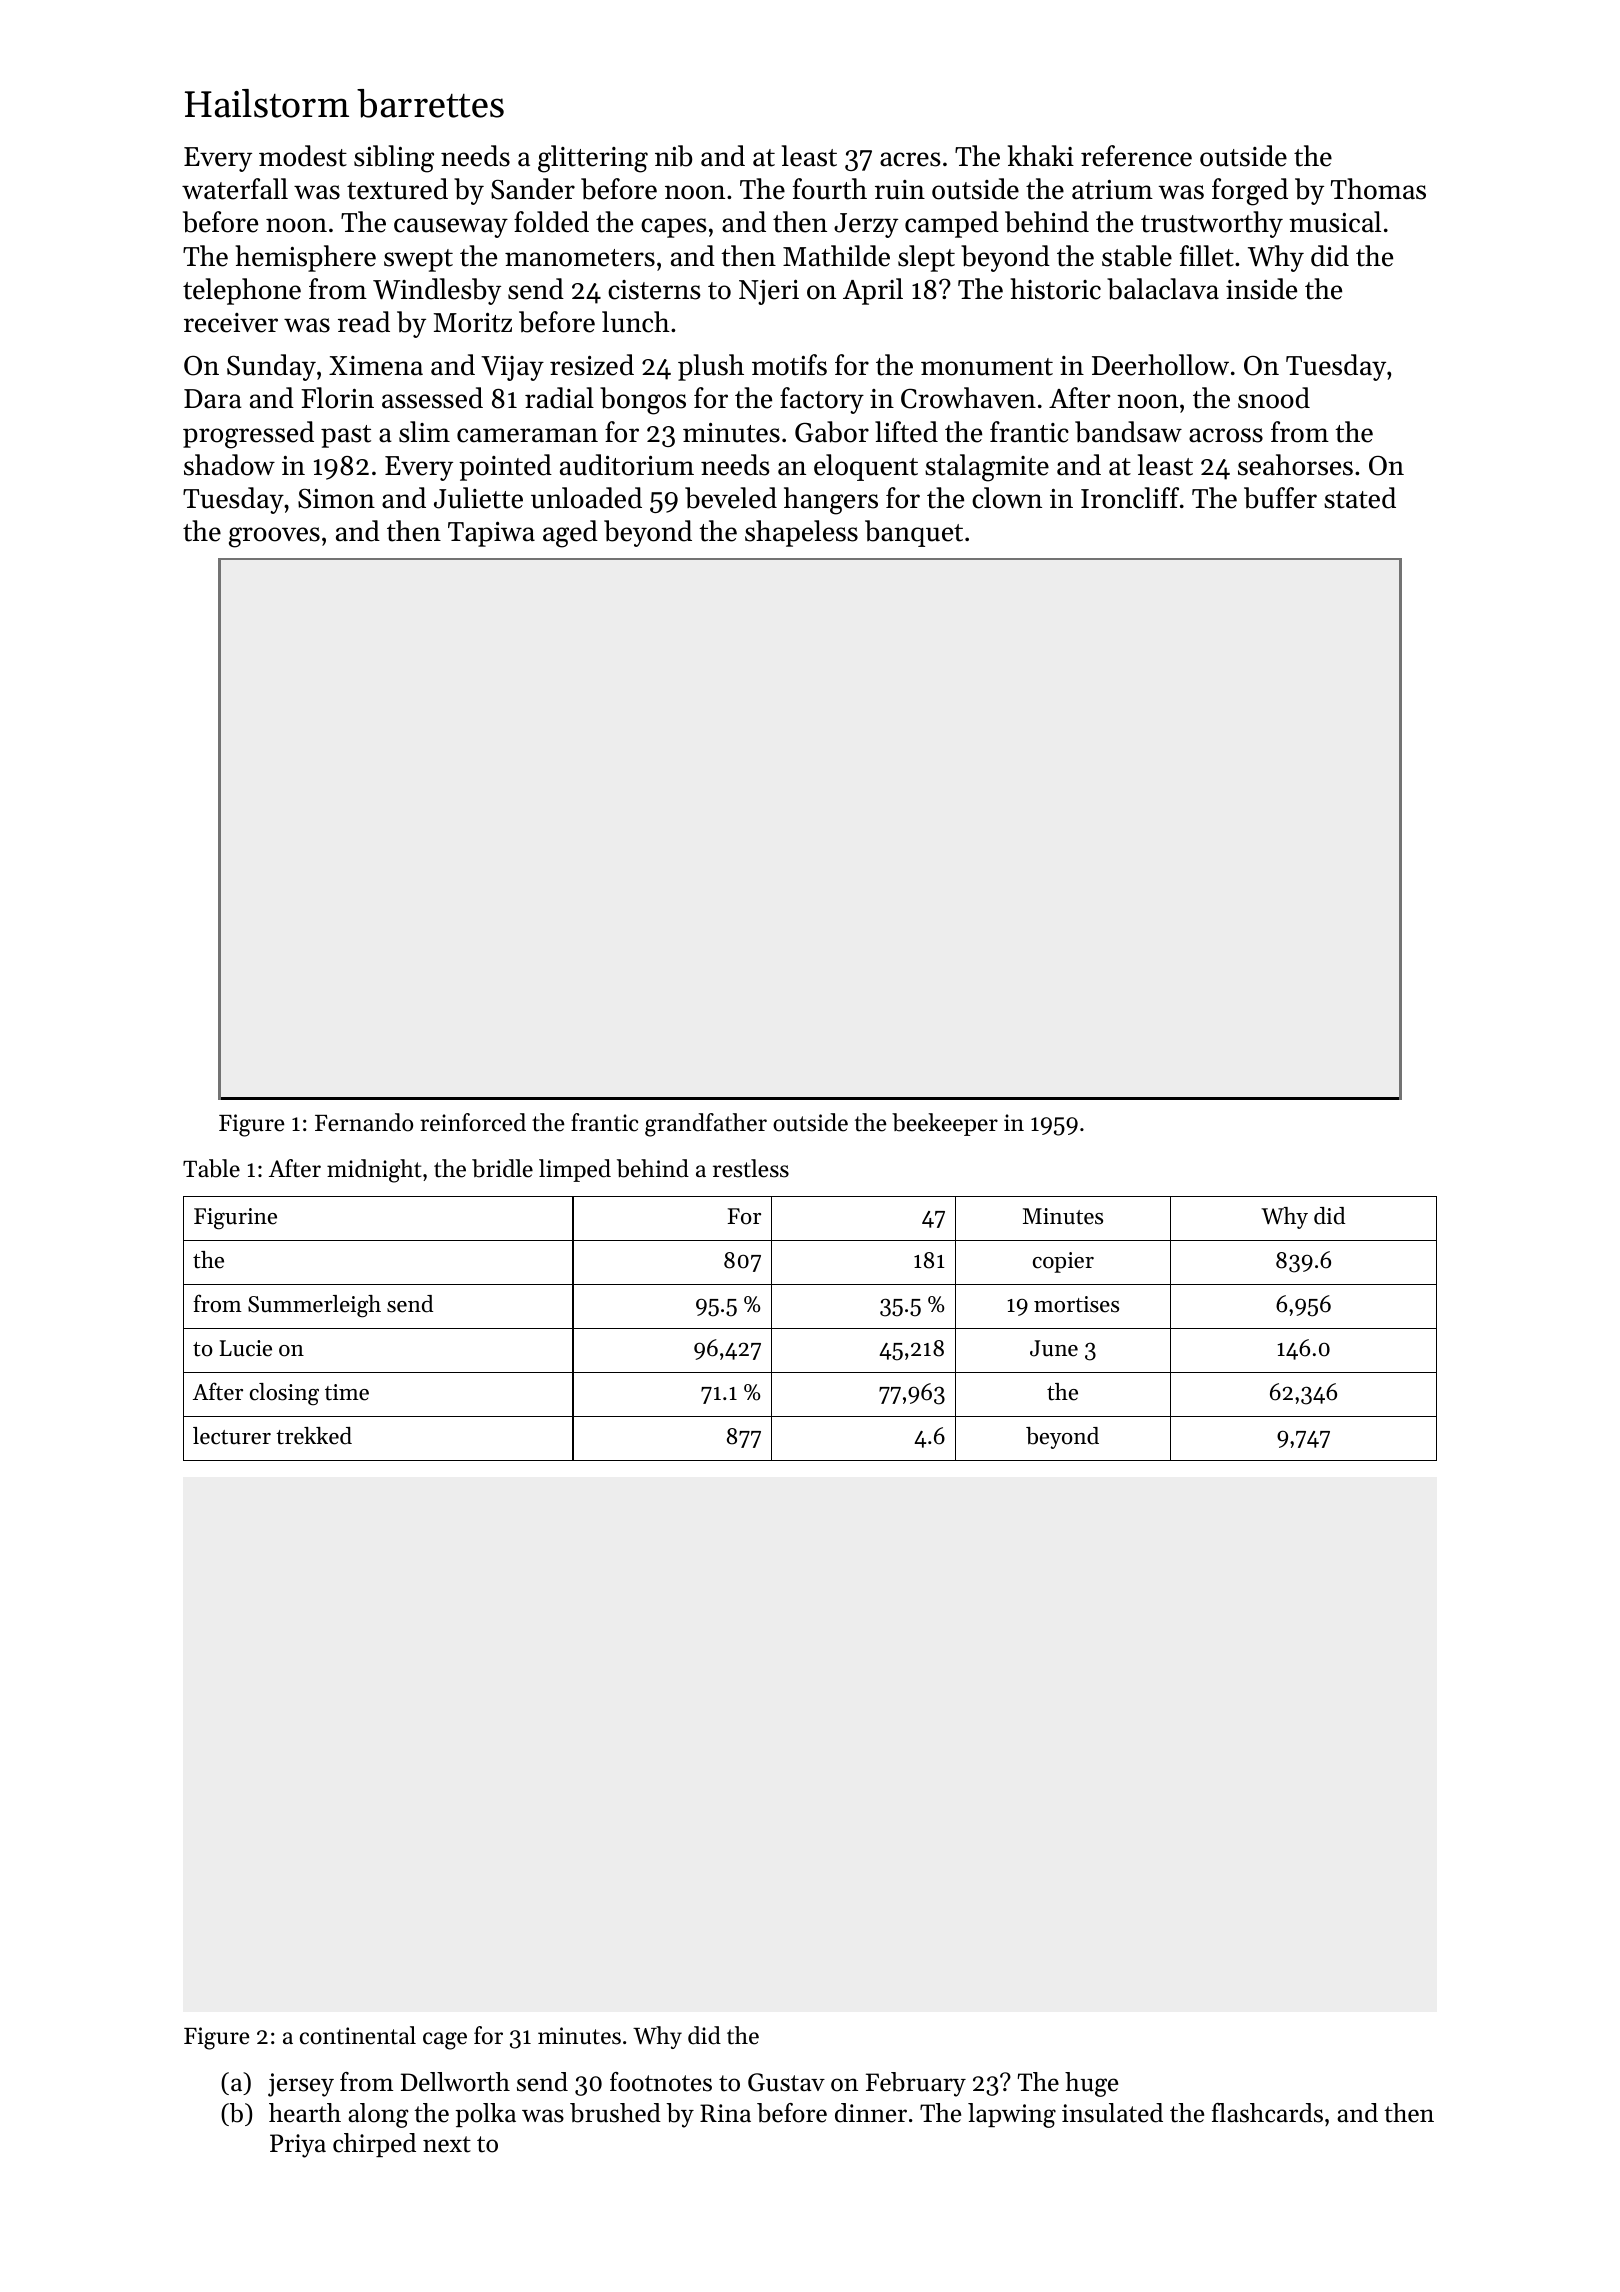 The image size is (1620, 2292). I want to click on time, so click(347, 1392).
